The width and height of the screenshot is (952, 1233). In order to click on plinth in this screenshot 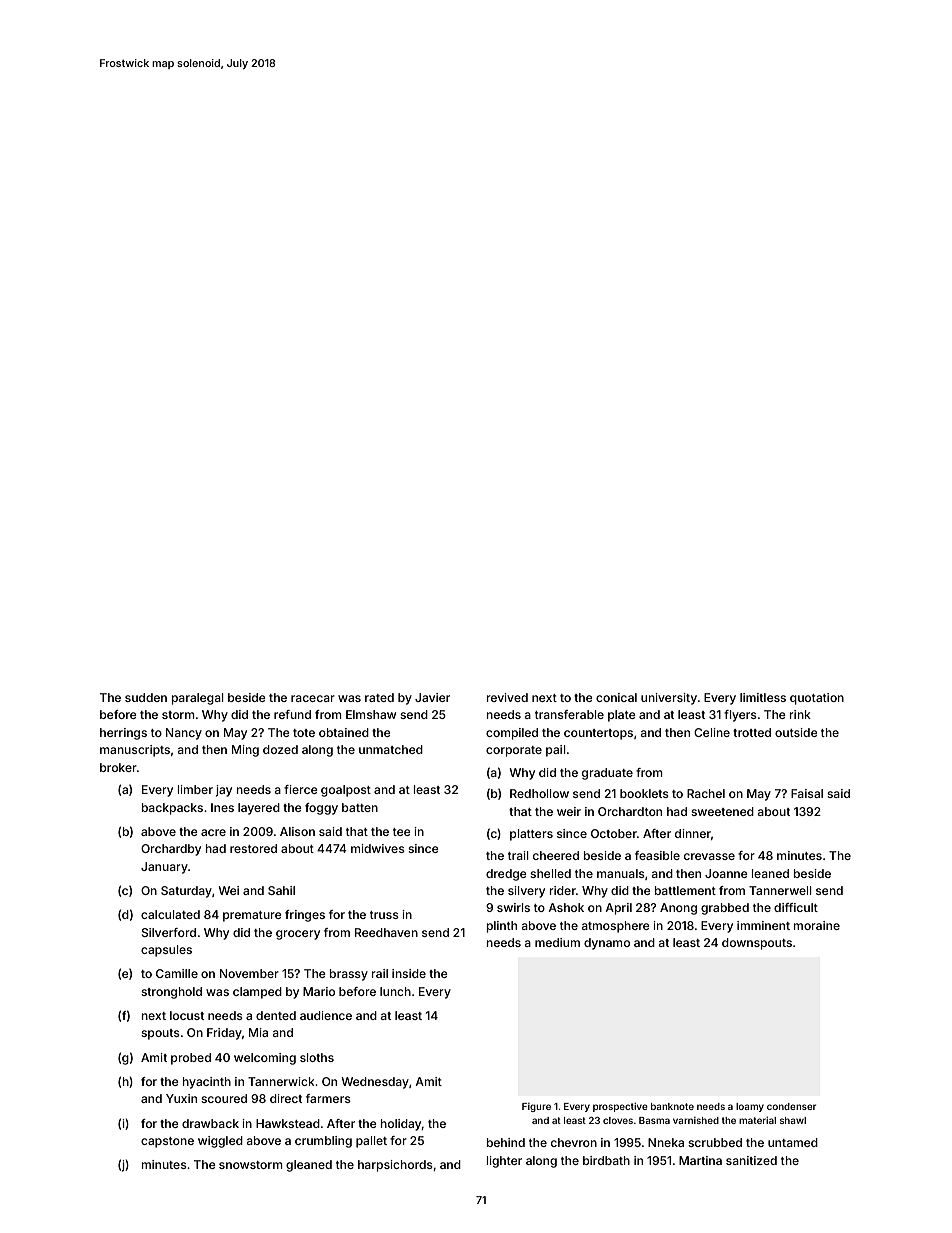, I will do `click(502, 927)`.
